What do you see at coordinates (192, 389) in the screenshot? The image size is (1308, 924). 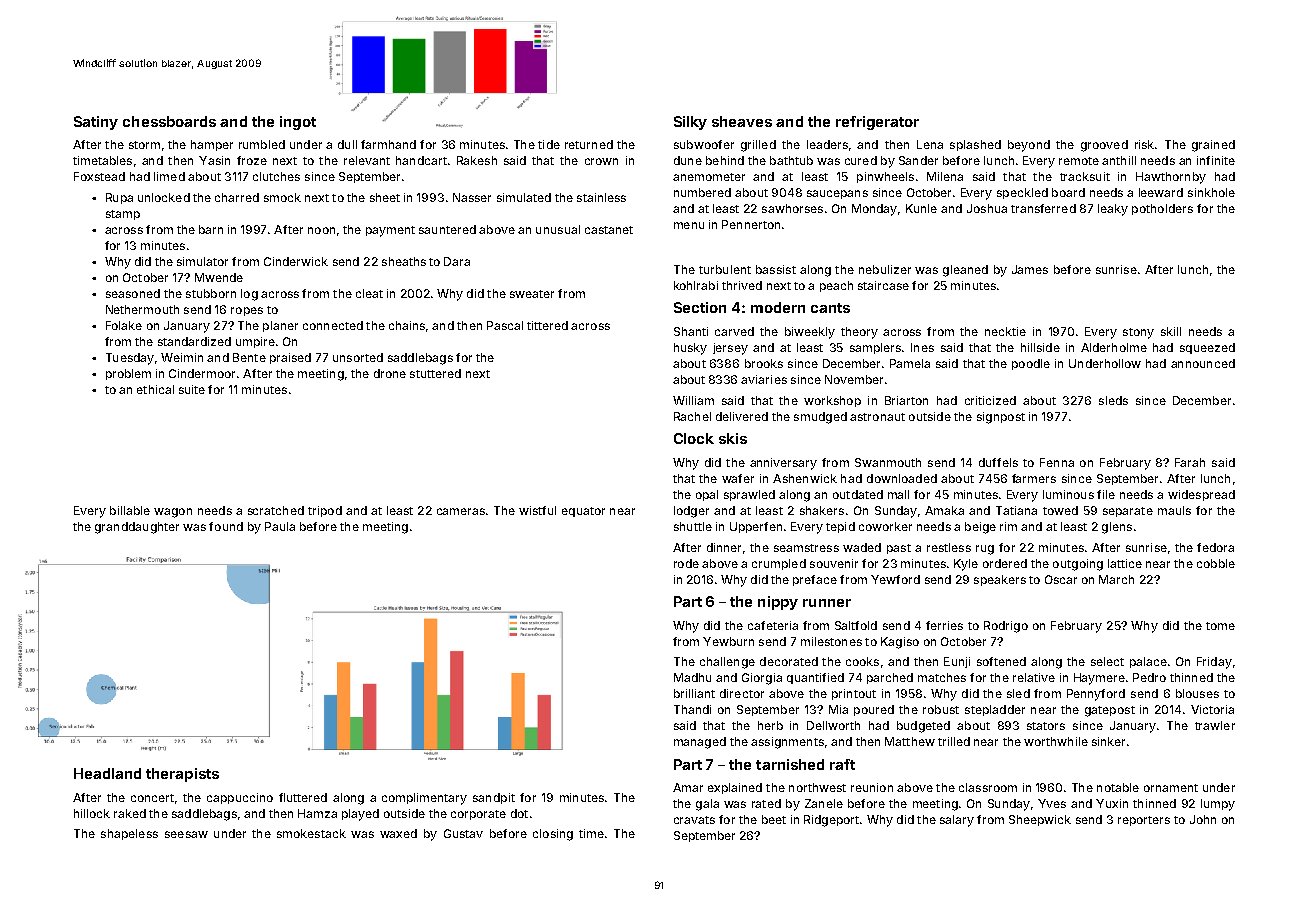 I see `suite` at bounding box center [192, 389].
